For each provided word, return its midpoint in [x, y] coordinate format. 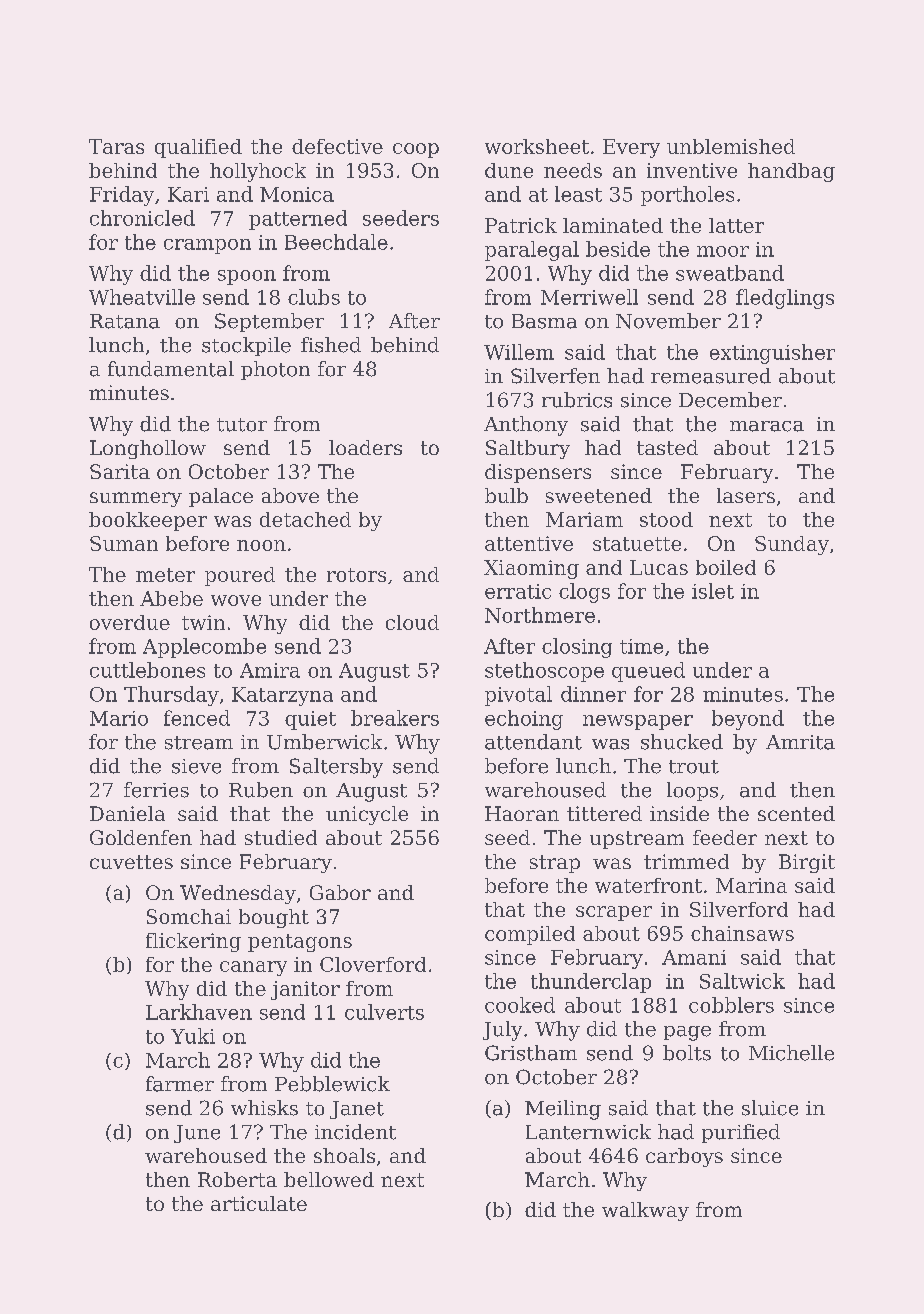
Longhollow [148, 449]
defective [337, 146]
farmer [180, 1084]
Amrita [800, 742]
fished [331, 345]
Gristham [531, 1053]
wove [236, 600]
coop [416, 150]
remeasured [711, 376]
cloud [412, 622]
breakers [395, 718]
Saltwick [742, 981]
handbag [791, 172]
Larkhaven [199, 1012]
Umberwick [324, 742]
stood [666, 519]
